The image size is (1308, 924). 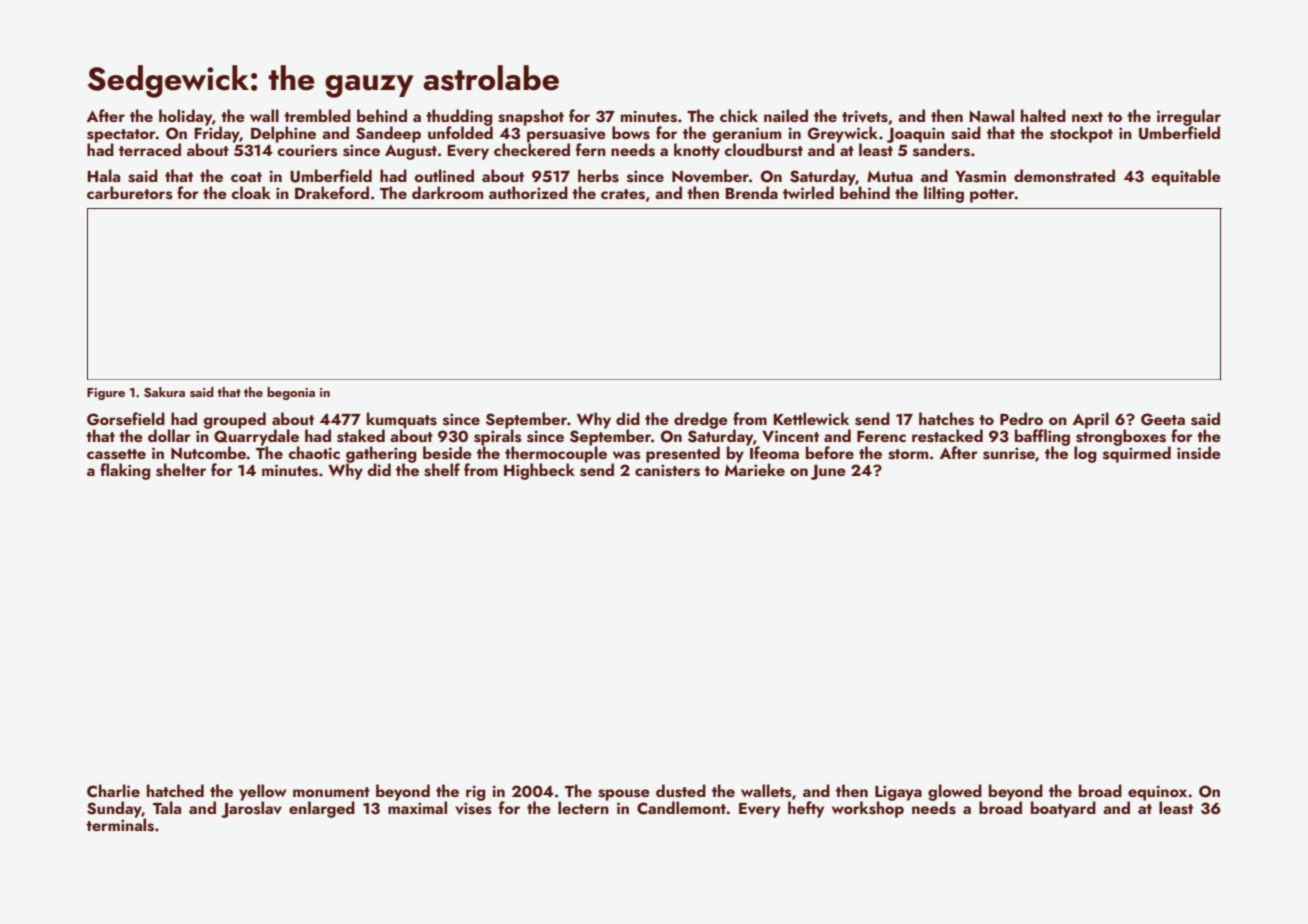 I want to click on begonia, so click(x=291, y=393).
